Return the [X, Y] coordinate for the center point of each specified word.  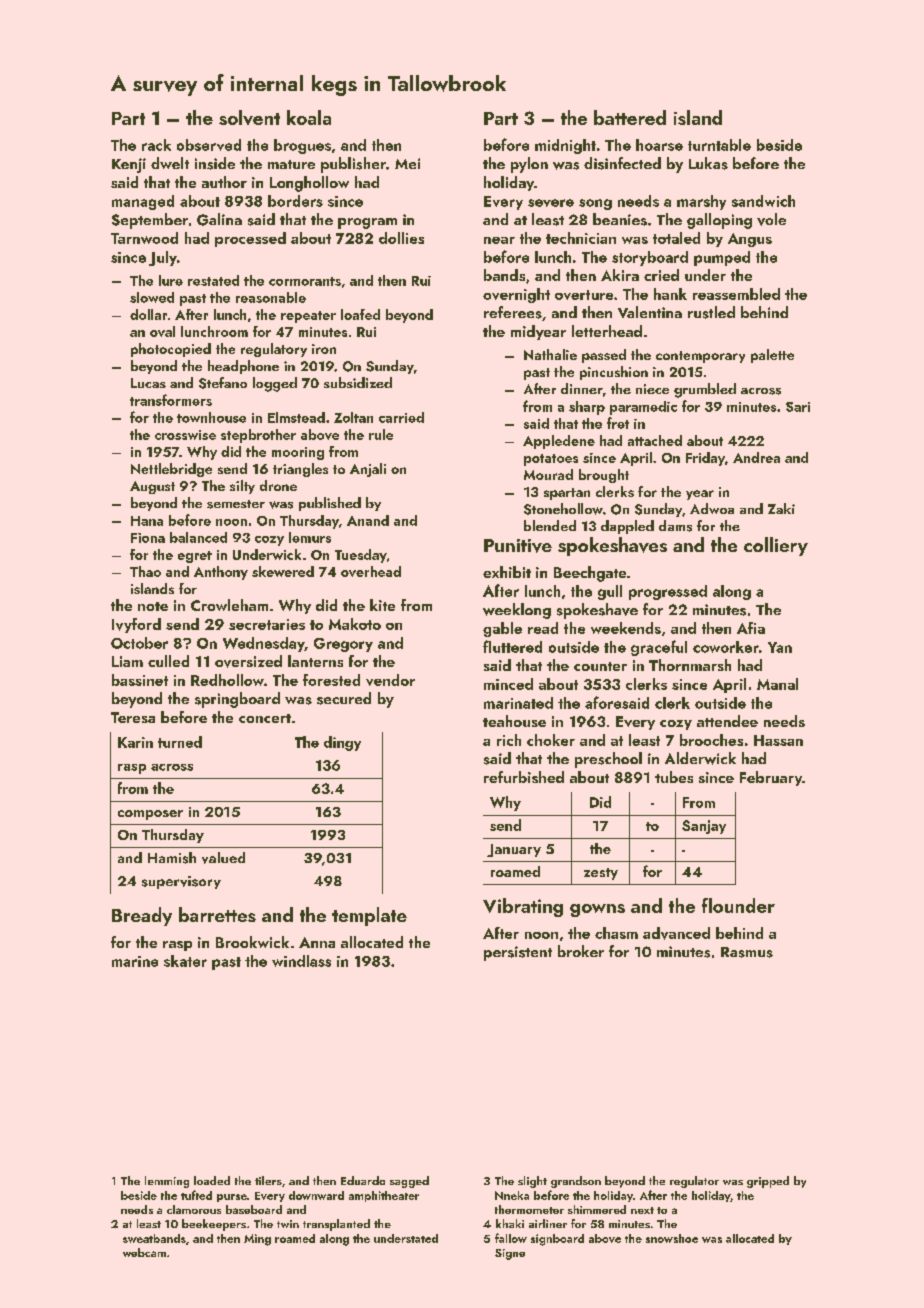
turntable [719, 145]
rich [509, 740]
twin [288, 1224]
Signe [510, 1254]
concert [265, 718]
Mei [407, 163]
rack [156, 145]
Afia [751, 628]
